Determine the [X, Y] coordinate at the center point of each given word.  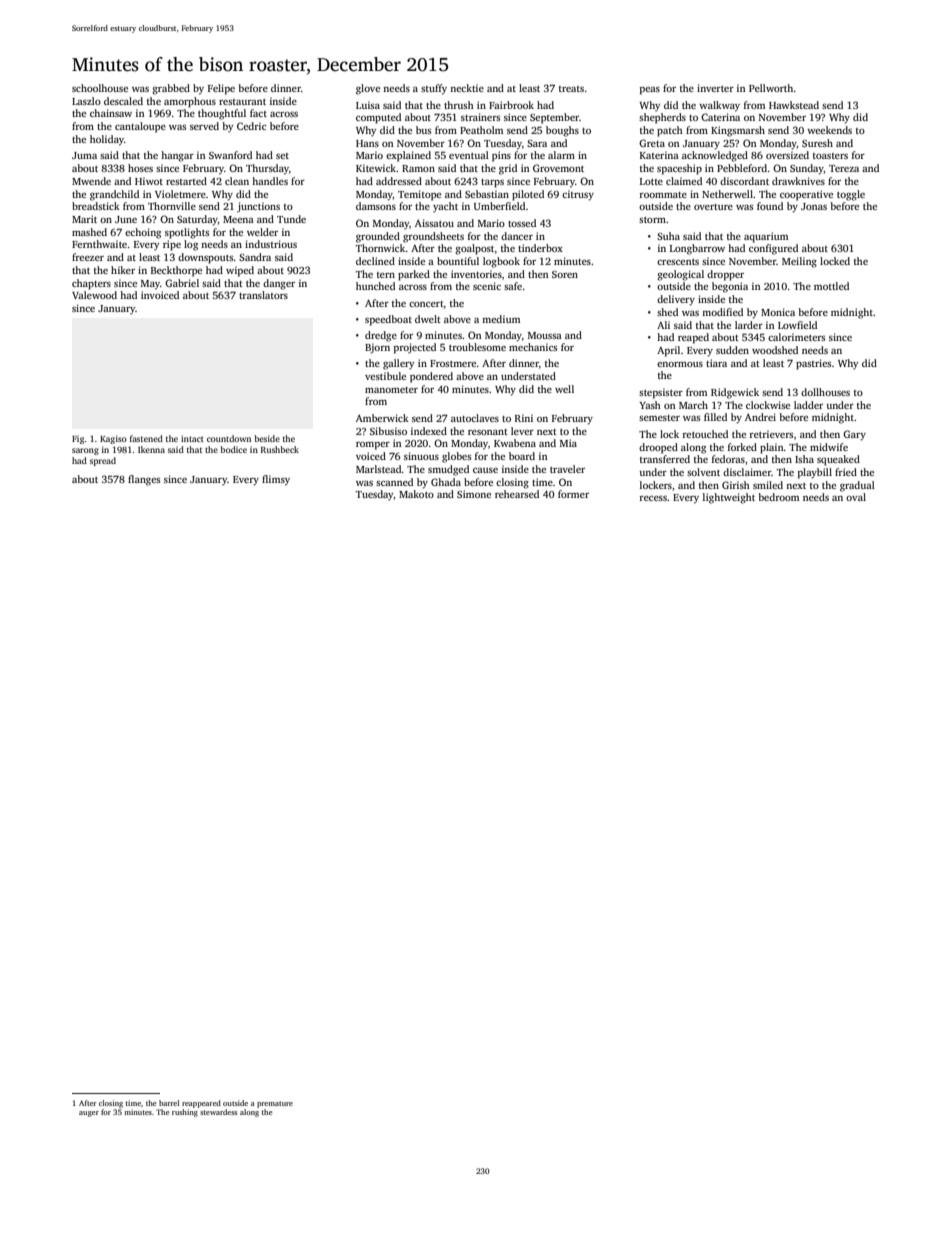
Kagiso [113, 439]
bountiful [458, 261]
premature [275, 1104]
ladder [808, 405]
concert [426, 304]
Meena [238, 219]
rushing [185, 1113]
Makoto [416, 494]
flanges [144, 480]
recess [653, 498]
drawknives [798, 181]
